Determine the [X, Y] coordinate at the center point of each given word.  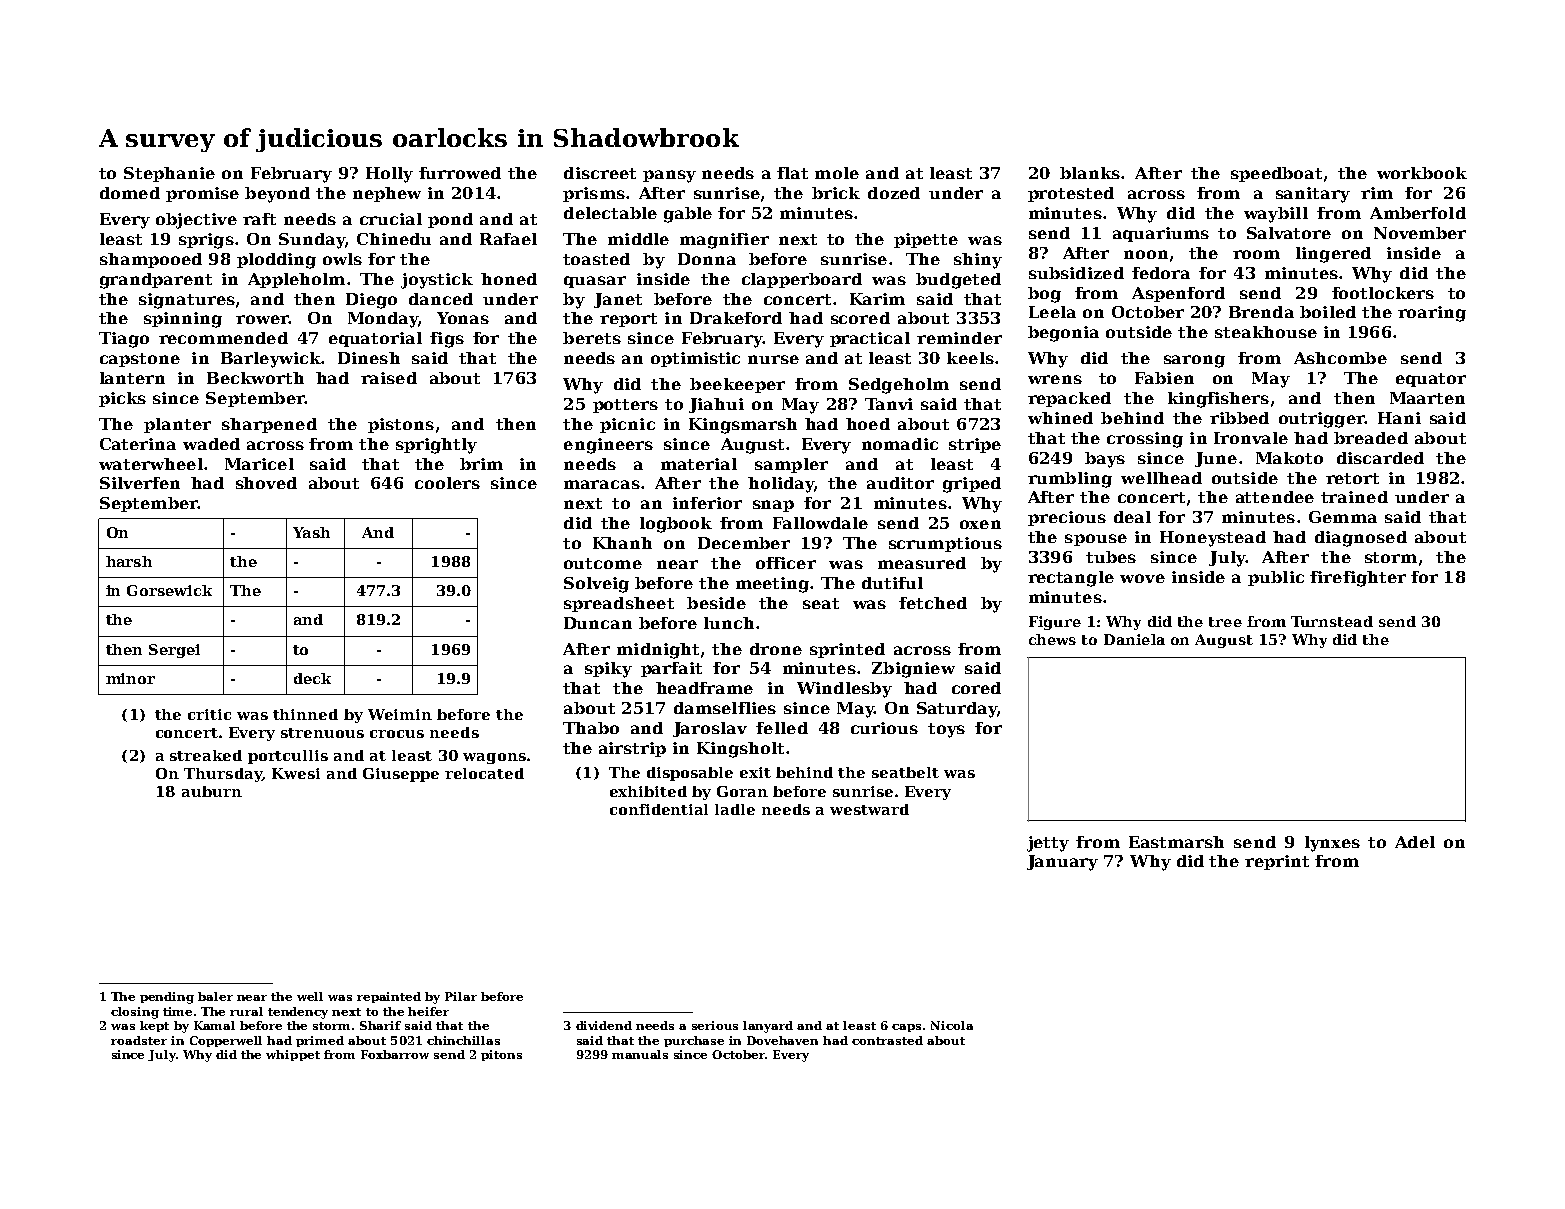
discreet [600, 173]
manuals [640, 1054]
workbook [1422, 173]
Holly [389, 175]
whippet [293, 1055]
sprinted [847, 650]
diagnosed [1361, 539]
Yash [311, 532]
